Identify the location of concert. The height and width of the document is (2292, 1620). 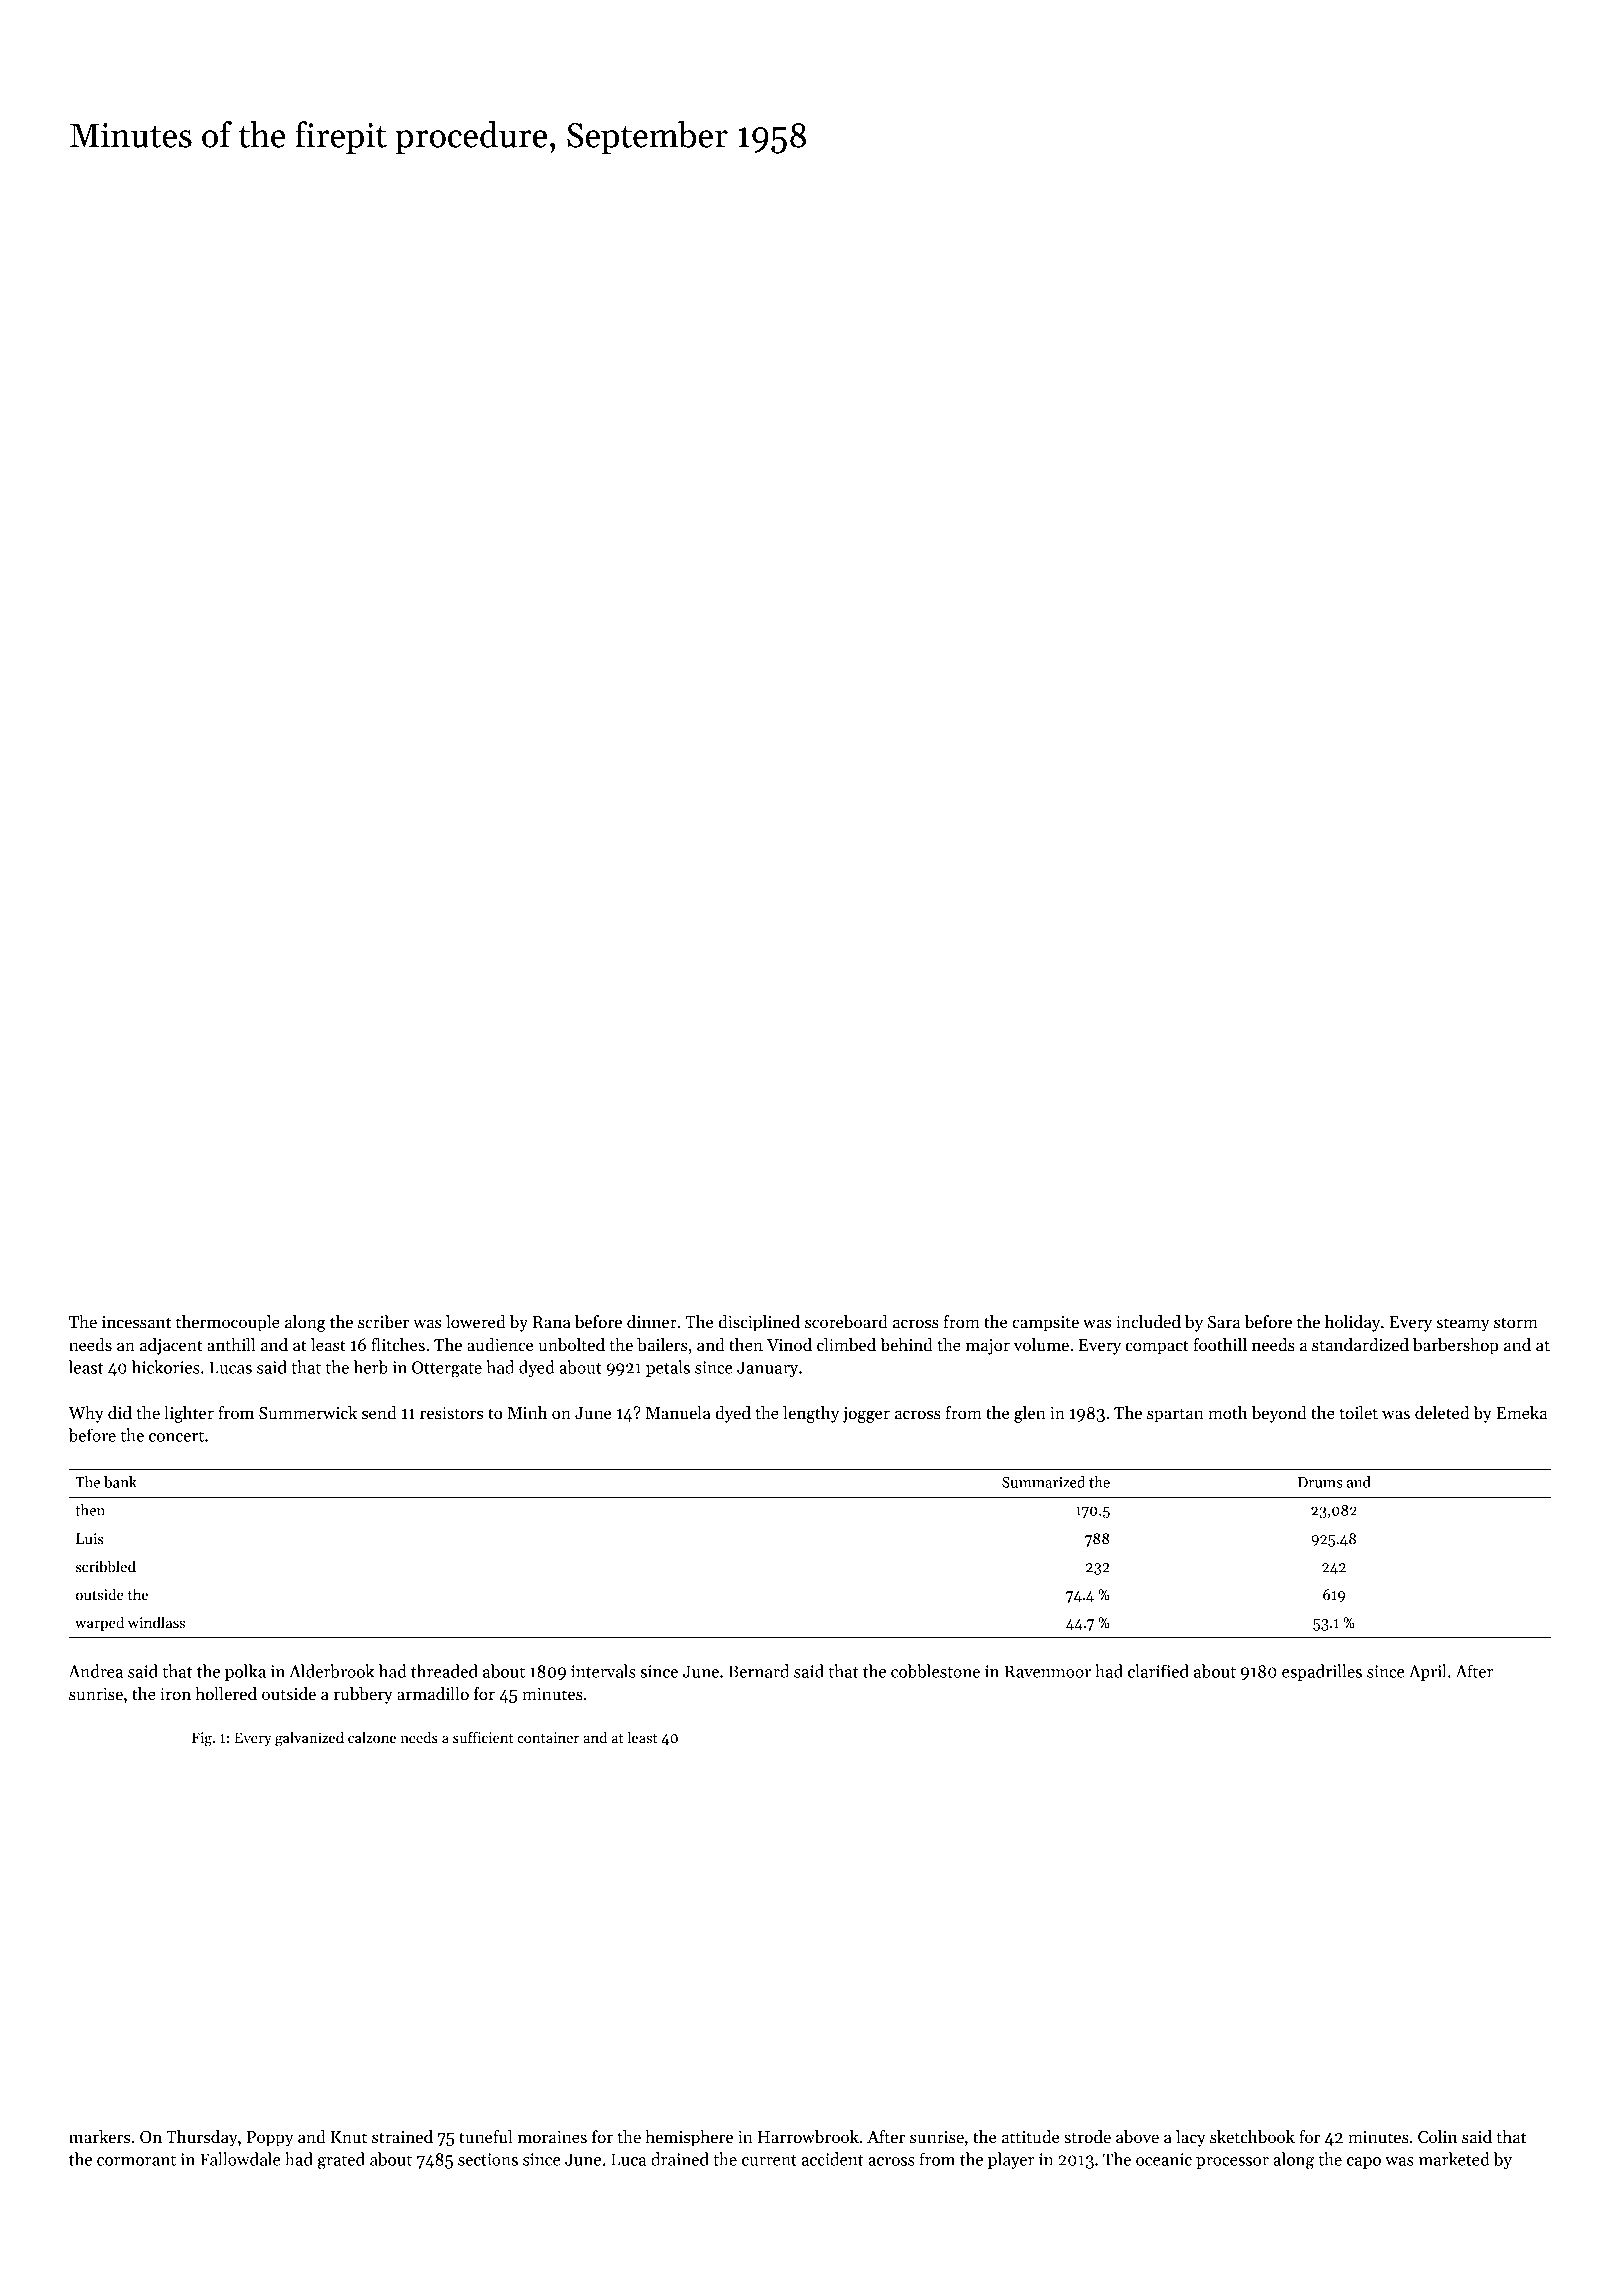
(176, 1436).
